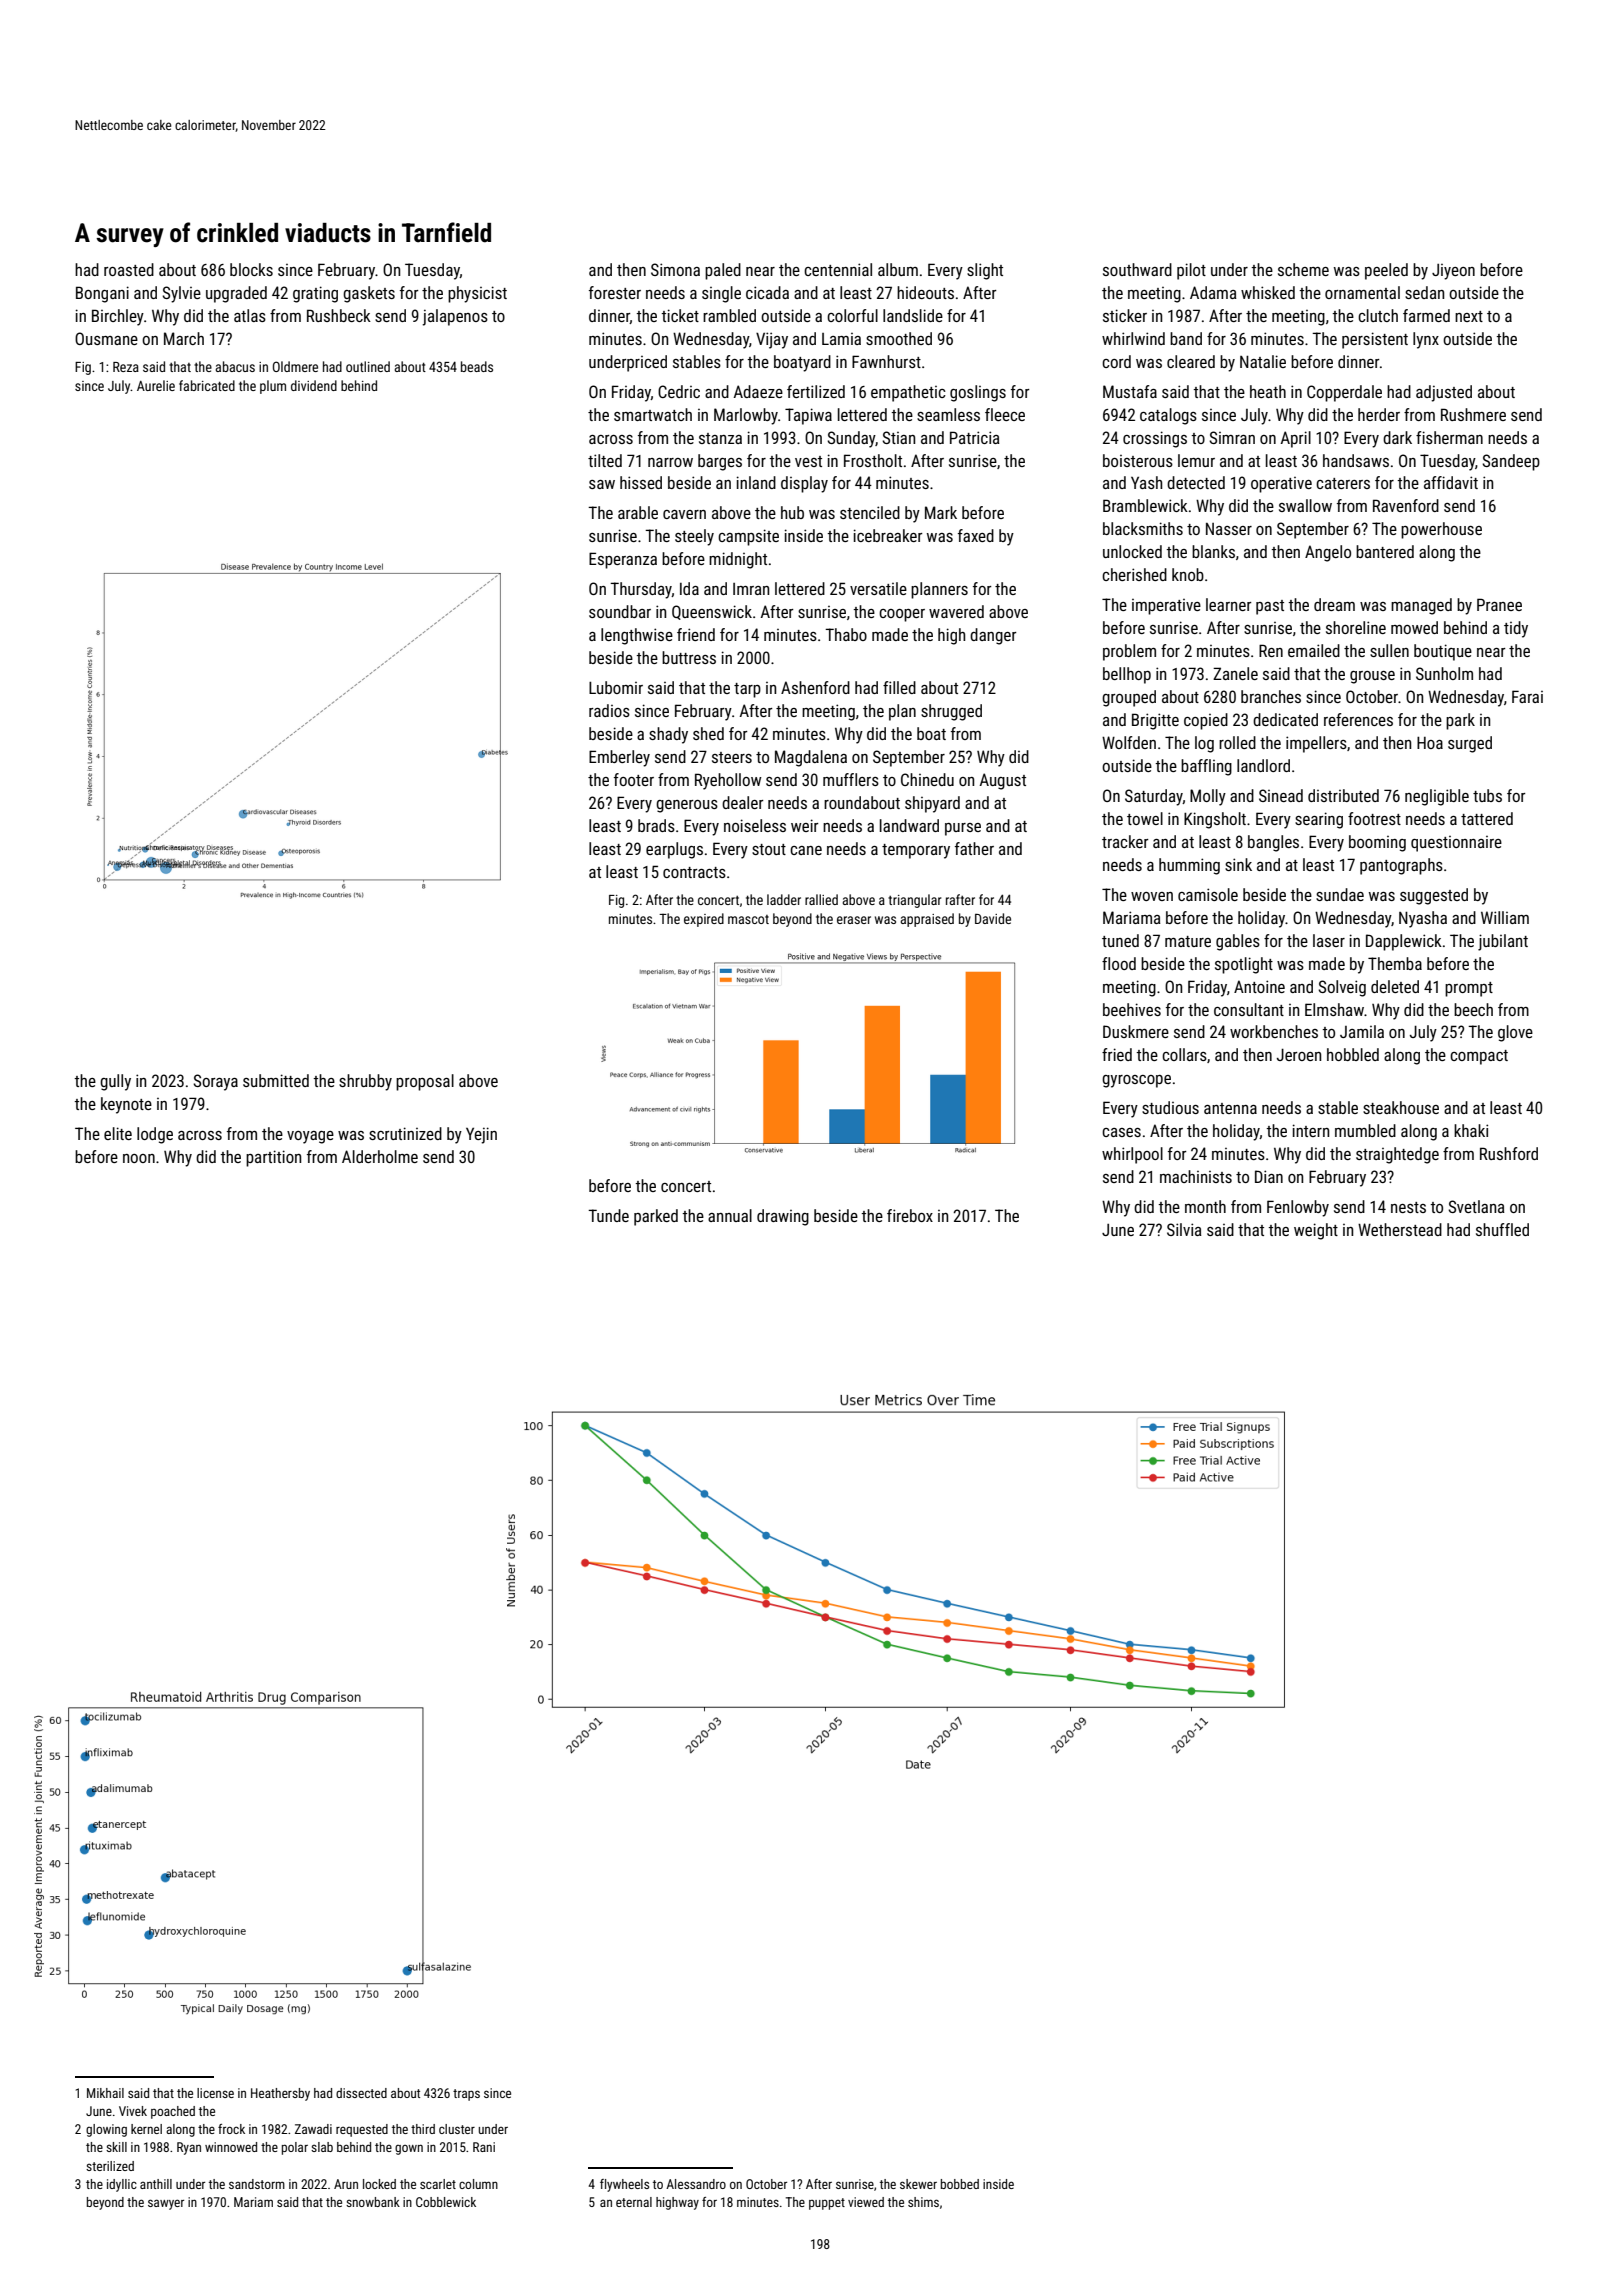  I want to click on filled, so click(899, 687).
